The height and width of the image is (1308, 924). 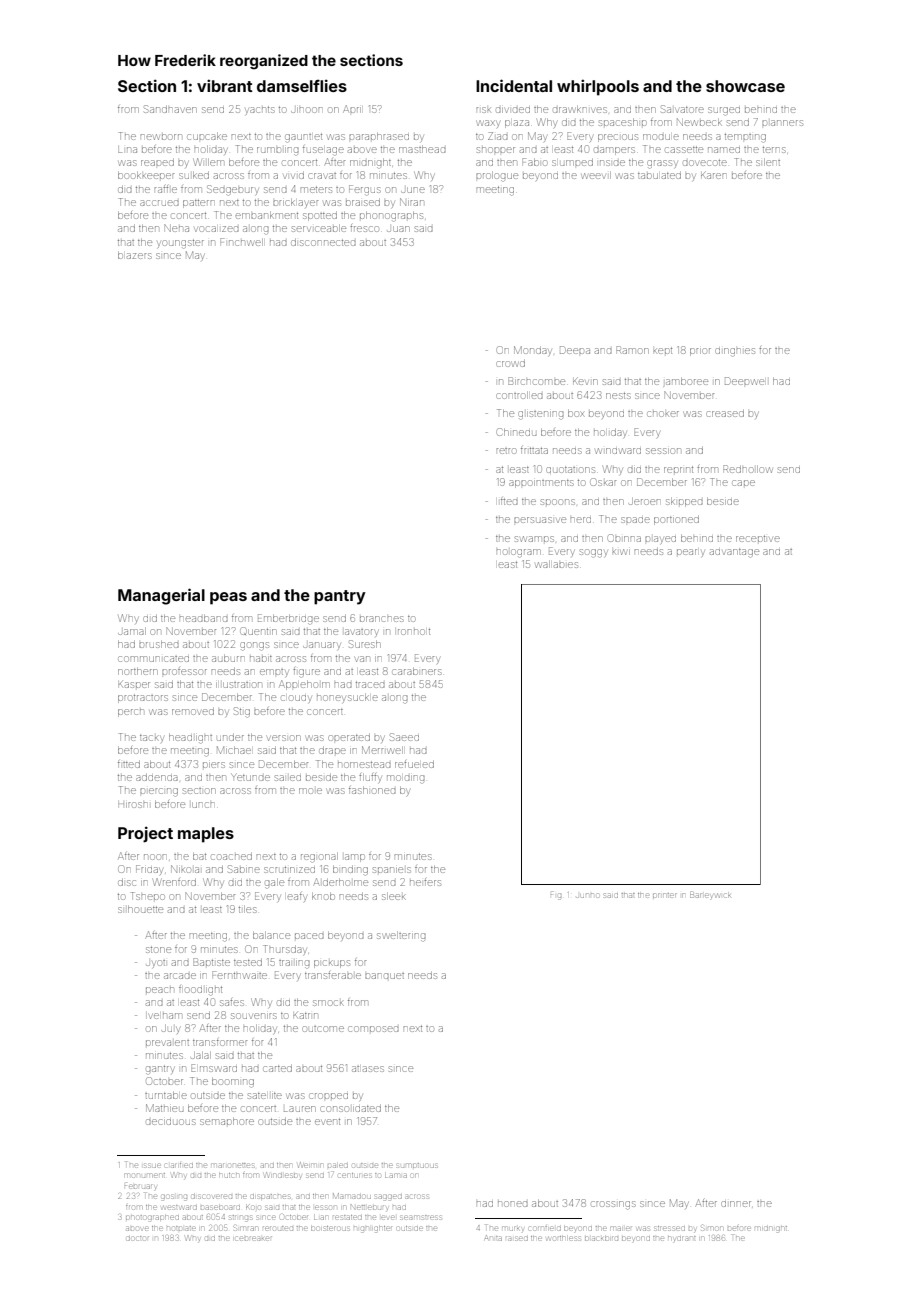 What do you see at coordinates (417, 671) in the image?
I see `carabiners` at bounding box center [417, 671].
